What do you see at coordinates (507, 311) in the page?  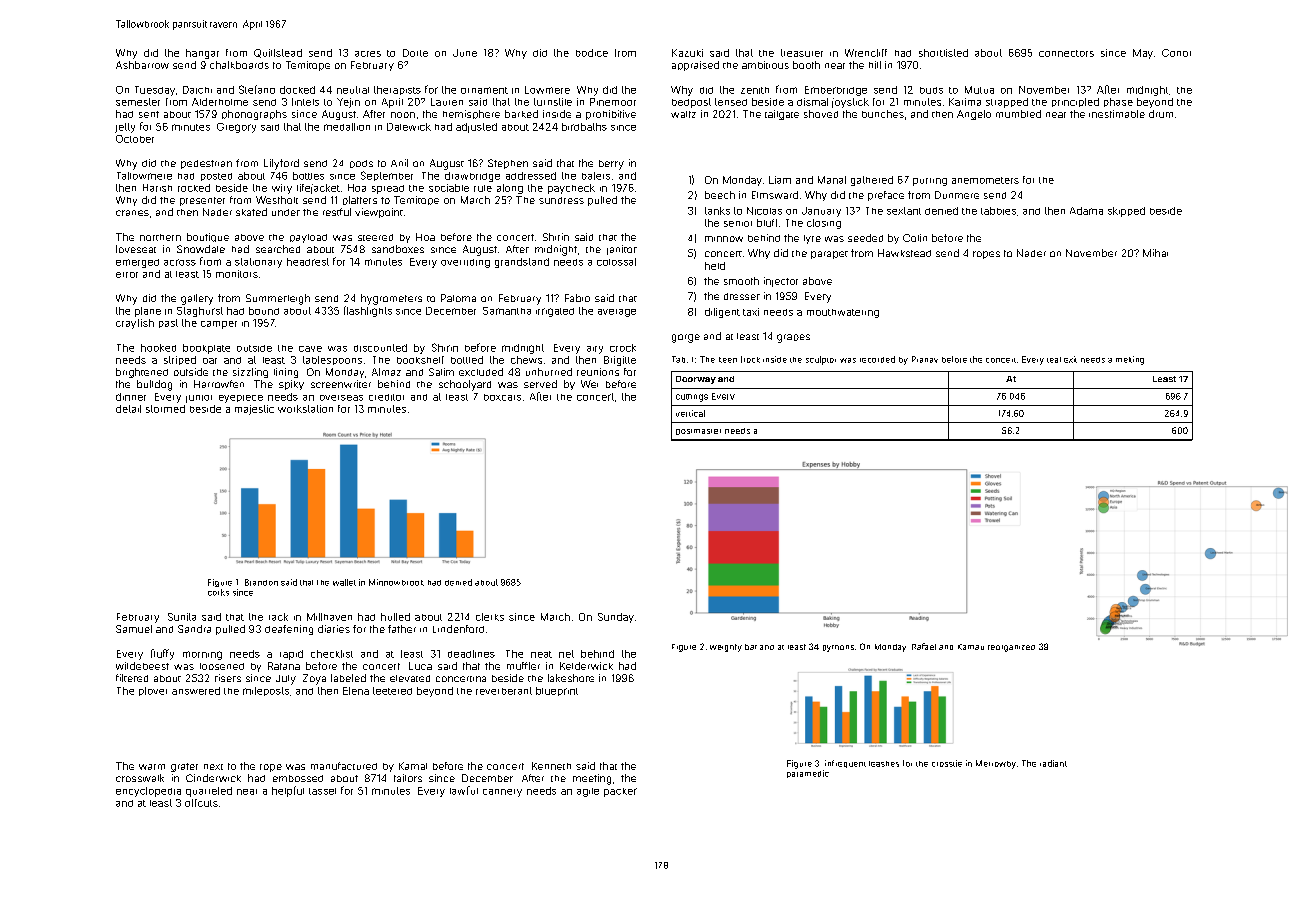 I see `Samantha` at bounding box center [507, 311].
